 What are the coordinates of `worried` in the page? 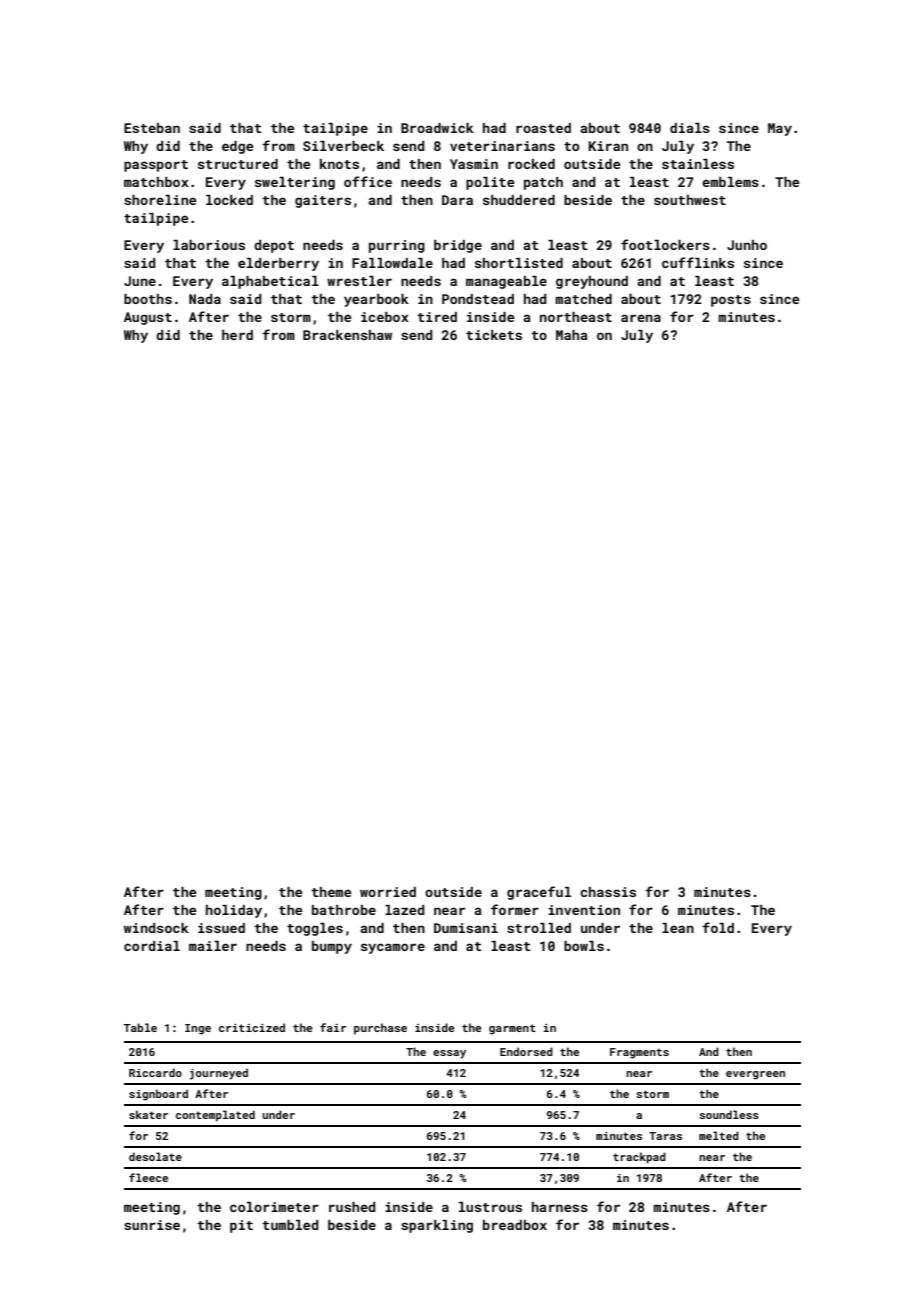 It's located at (388, 892).
